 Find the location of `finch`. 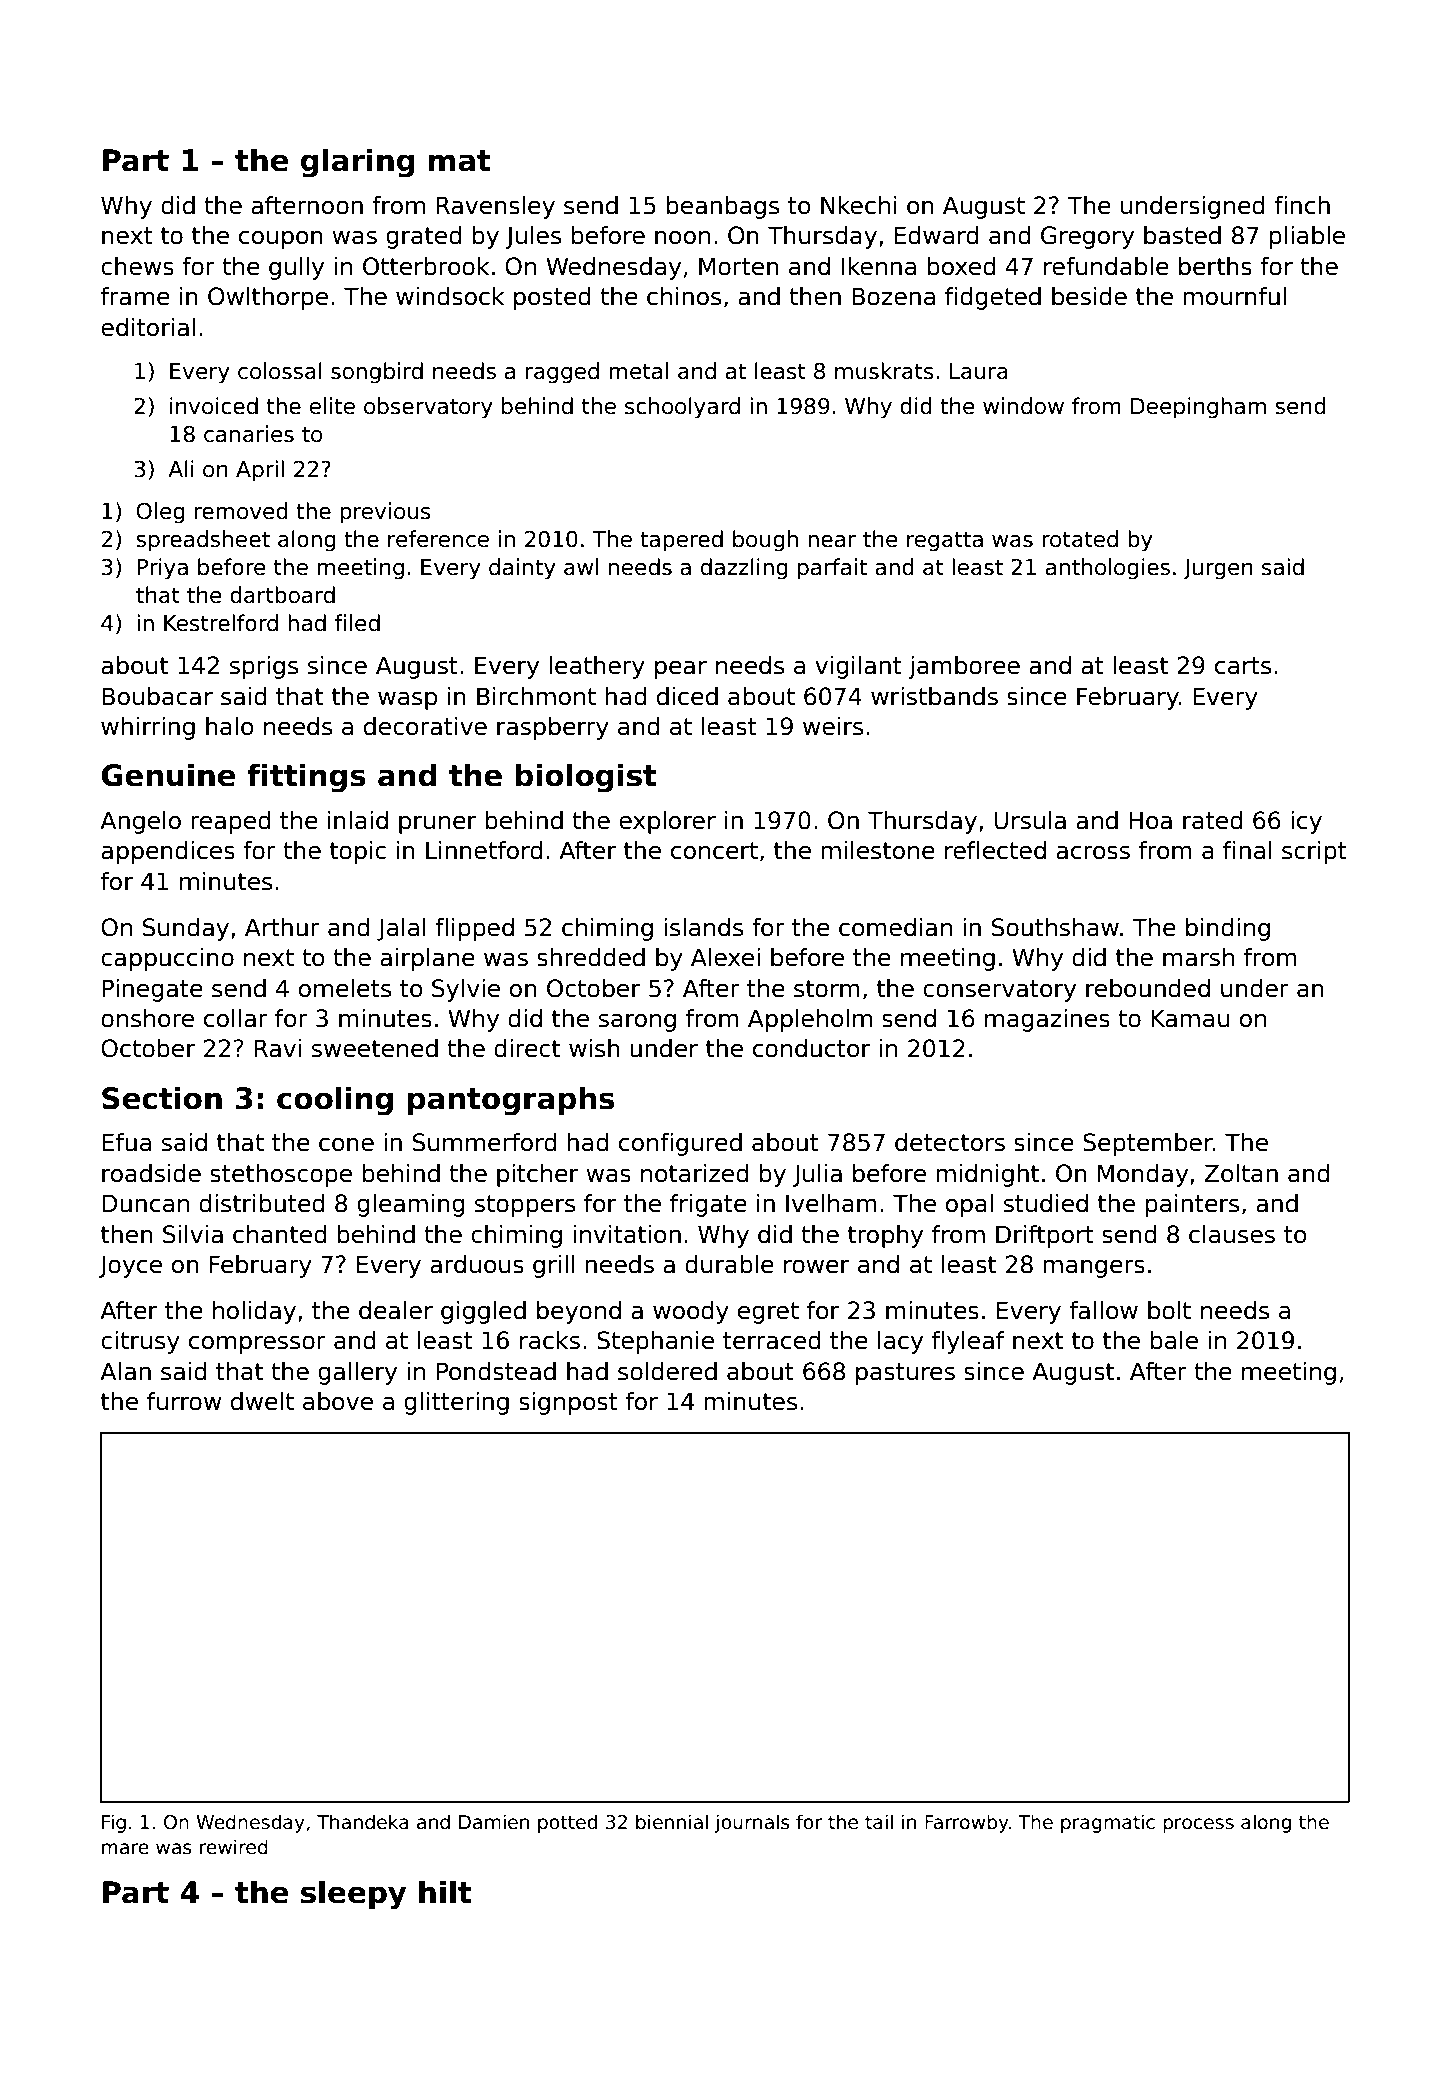

finch is located at coordinates (1302, 205).
